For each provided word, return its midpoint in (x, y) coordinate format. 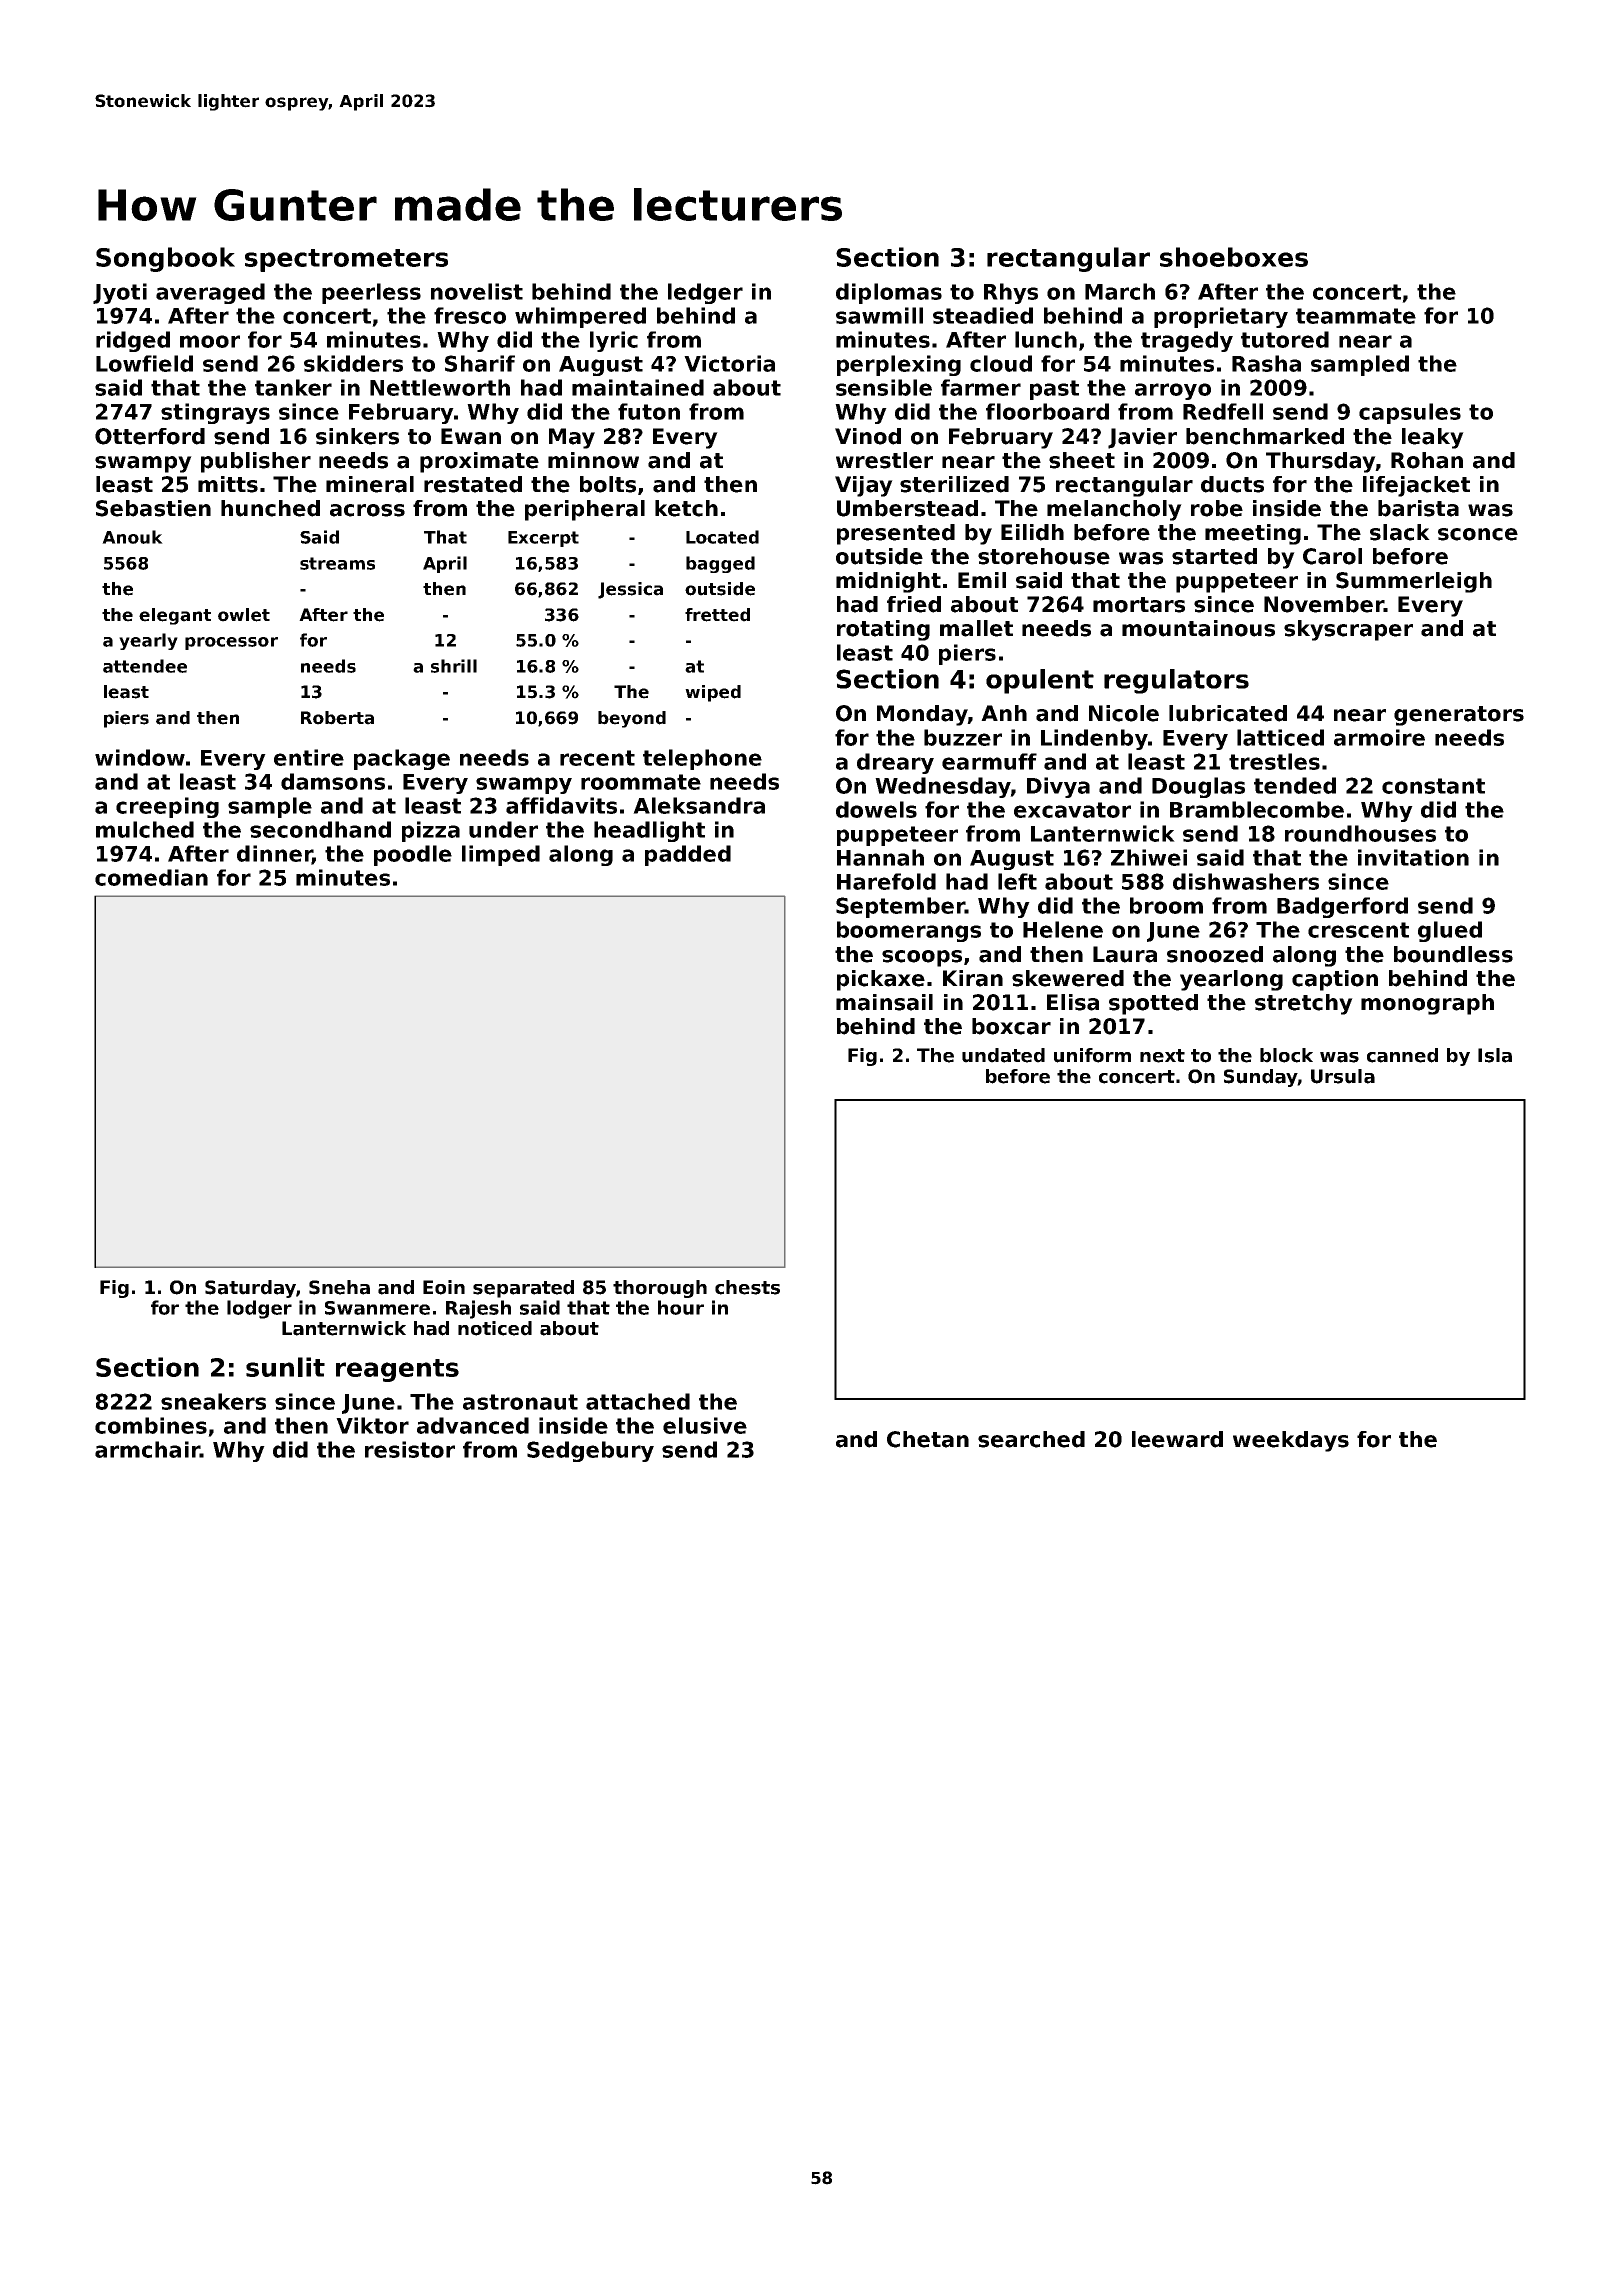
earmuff (989, 761)
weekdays (1291, 1441)
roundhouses (1360, 833)
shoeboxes (1234, 257)
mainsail (884, 1002)
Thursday (1321, 462)
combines (151, 1425)
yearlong (1231, 980)
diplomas (889, 293)
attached (638, 1401)
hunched (270, 508)
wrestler (884, 460)
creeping (167, 807)
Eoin (444, 1287)
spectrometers (346, 260)
